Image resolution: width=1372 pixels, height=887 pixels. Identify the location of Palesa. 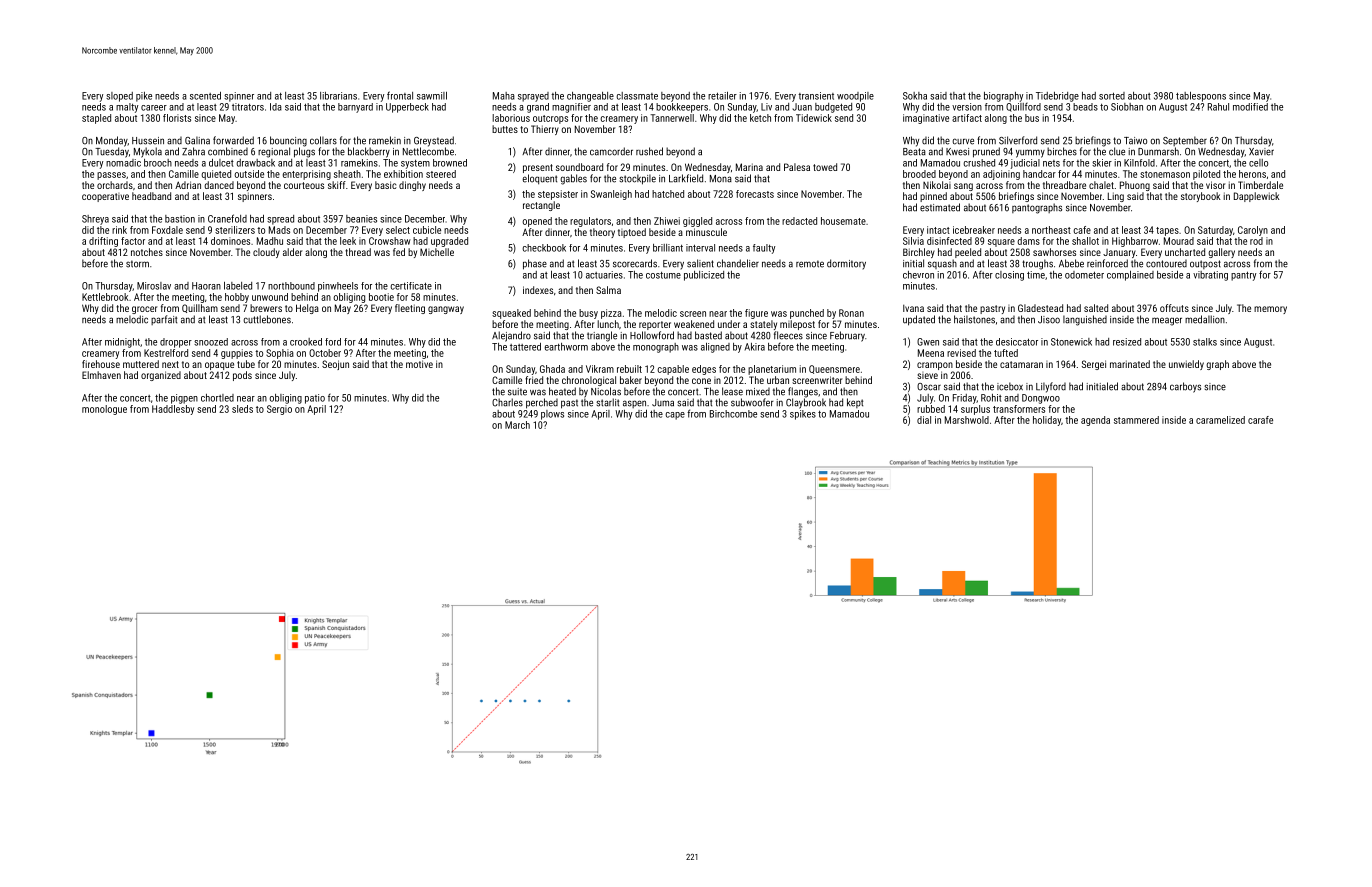
(797, 167).
